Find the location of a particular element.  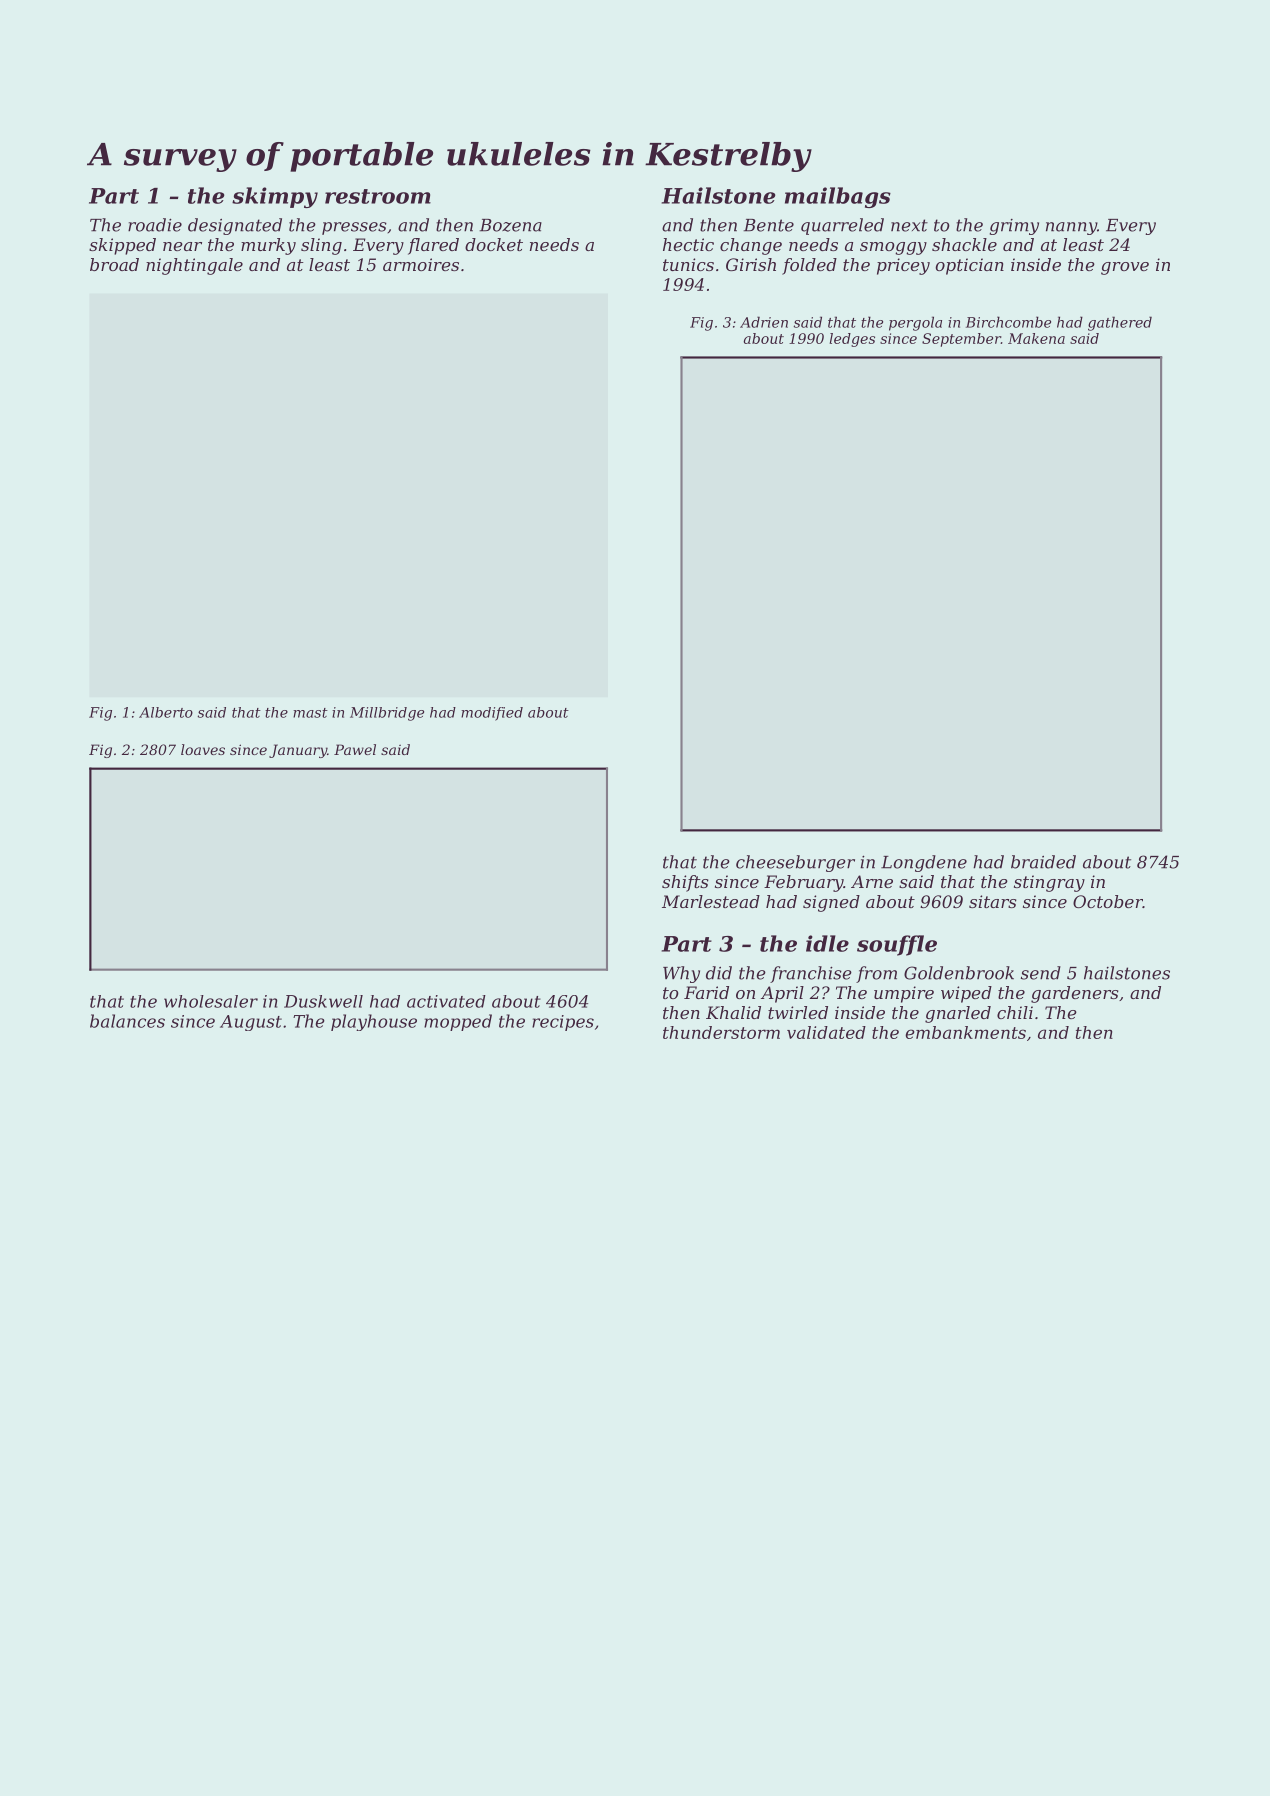

nanny is located at coordinates (1071, 228).
